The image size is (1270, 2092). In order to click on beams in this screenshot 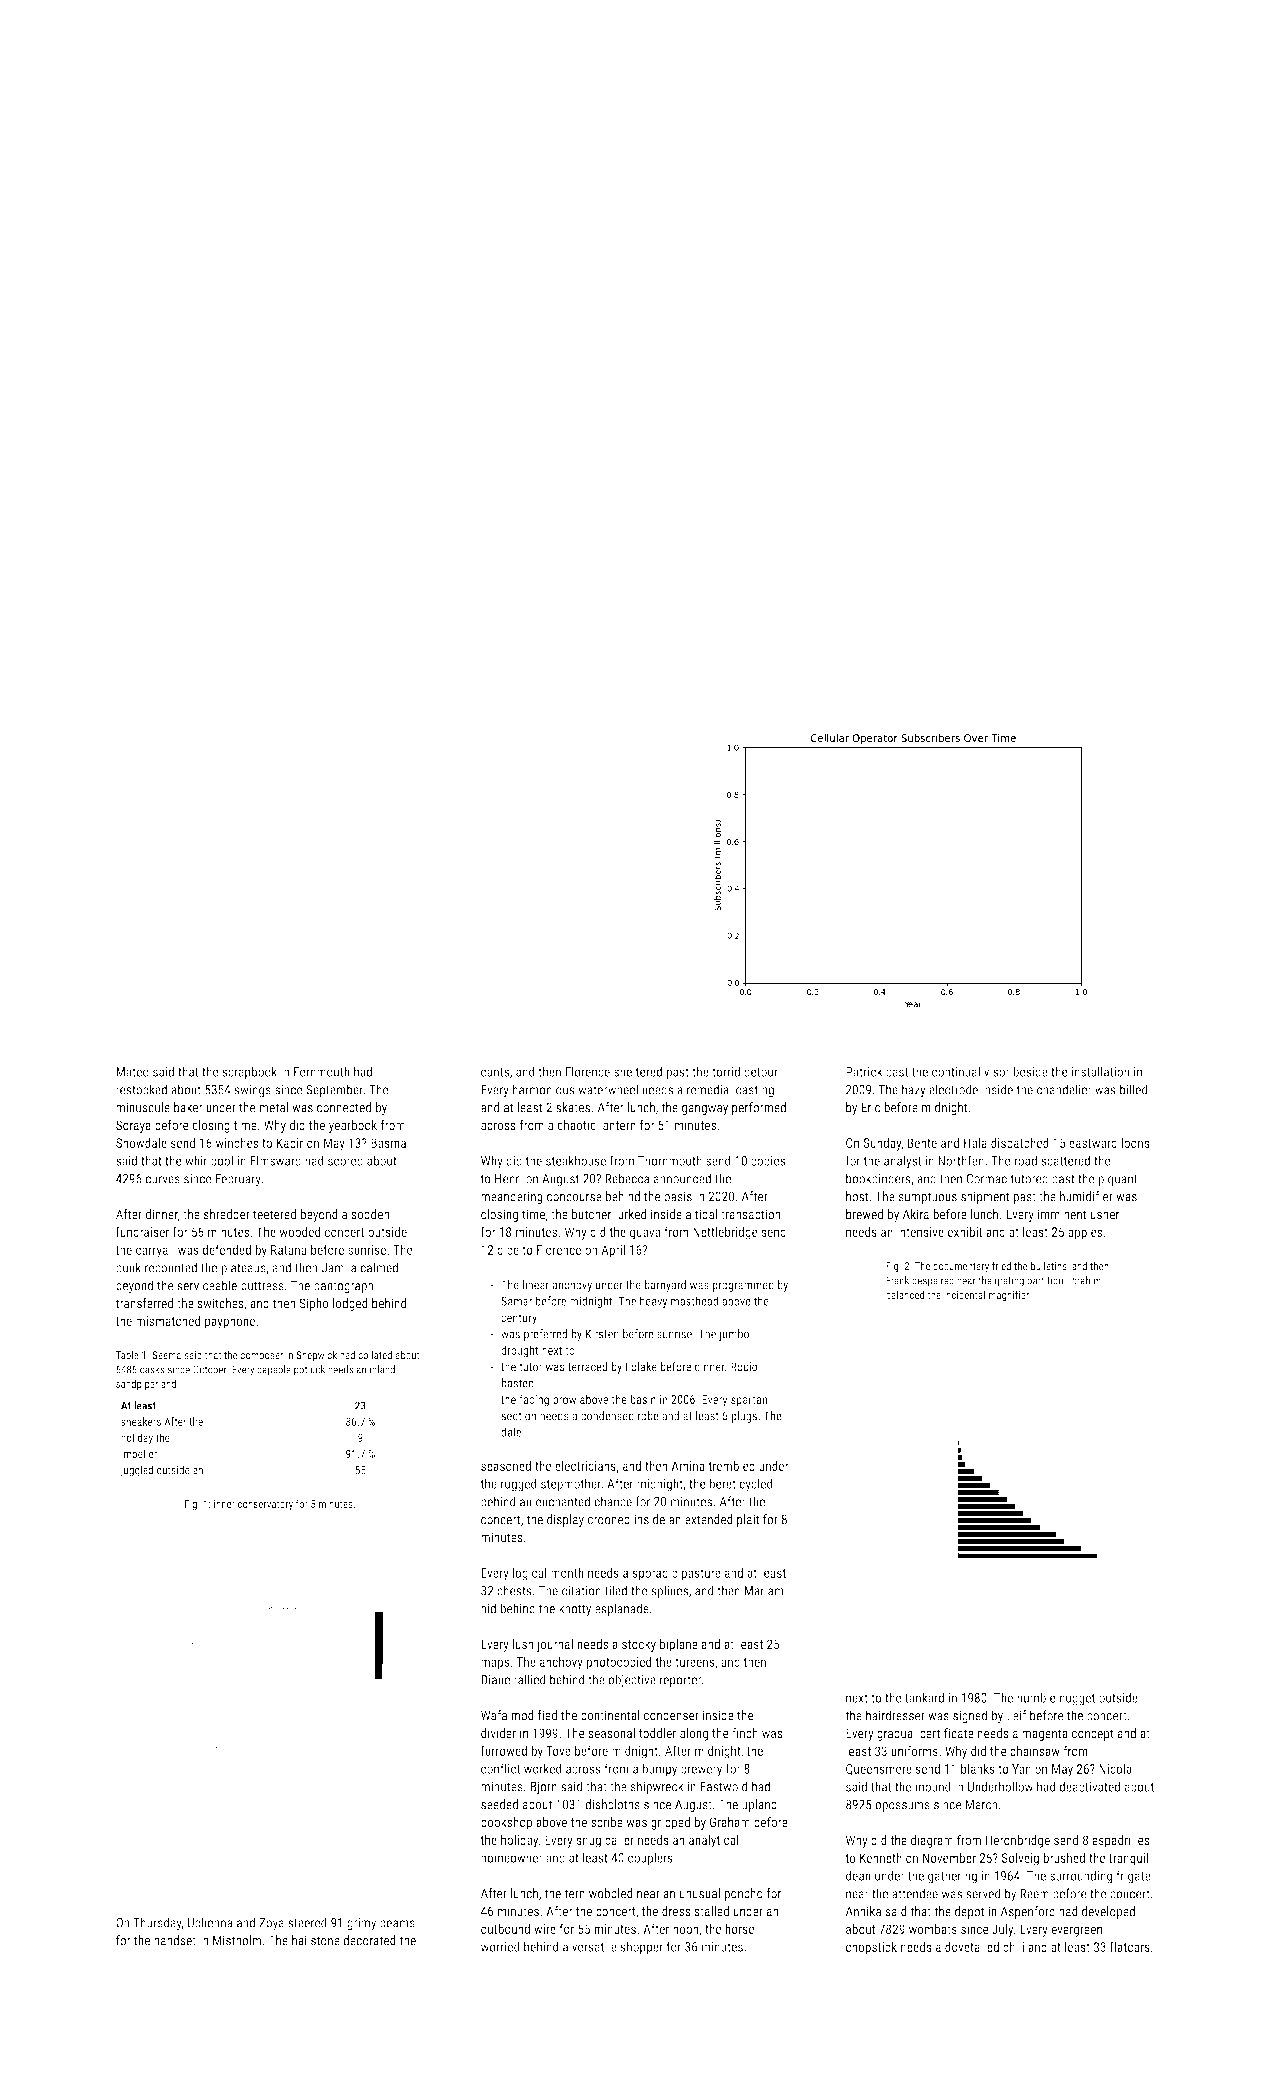, I will do `click(397, 1922)`.
